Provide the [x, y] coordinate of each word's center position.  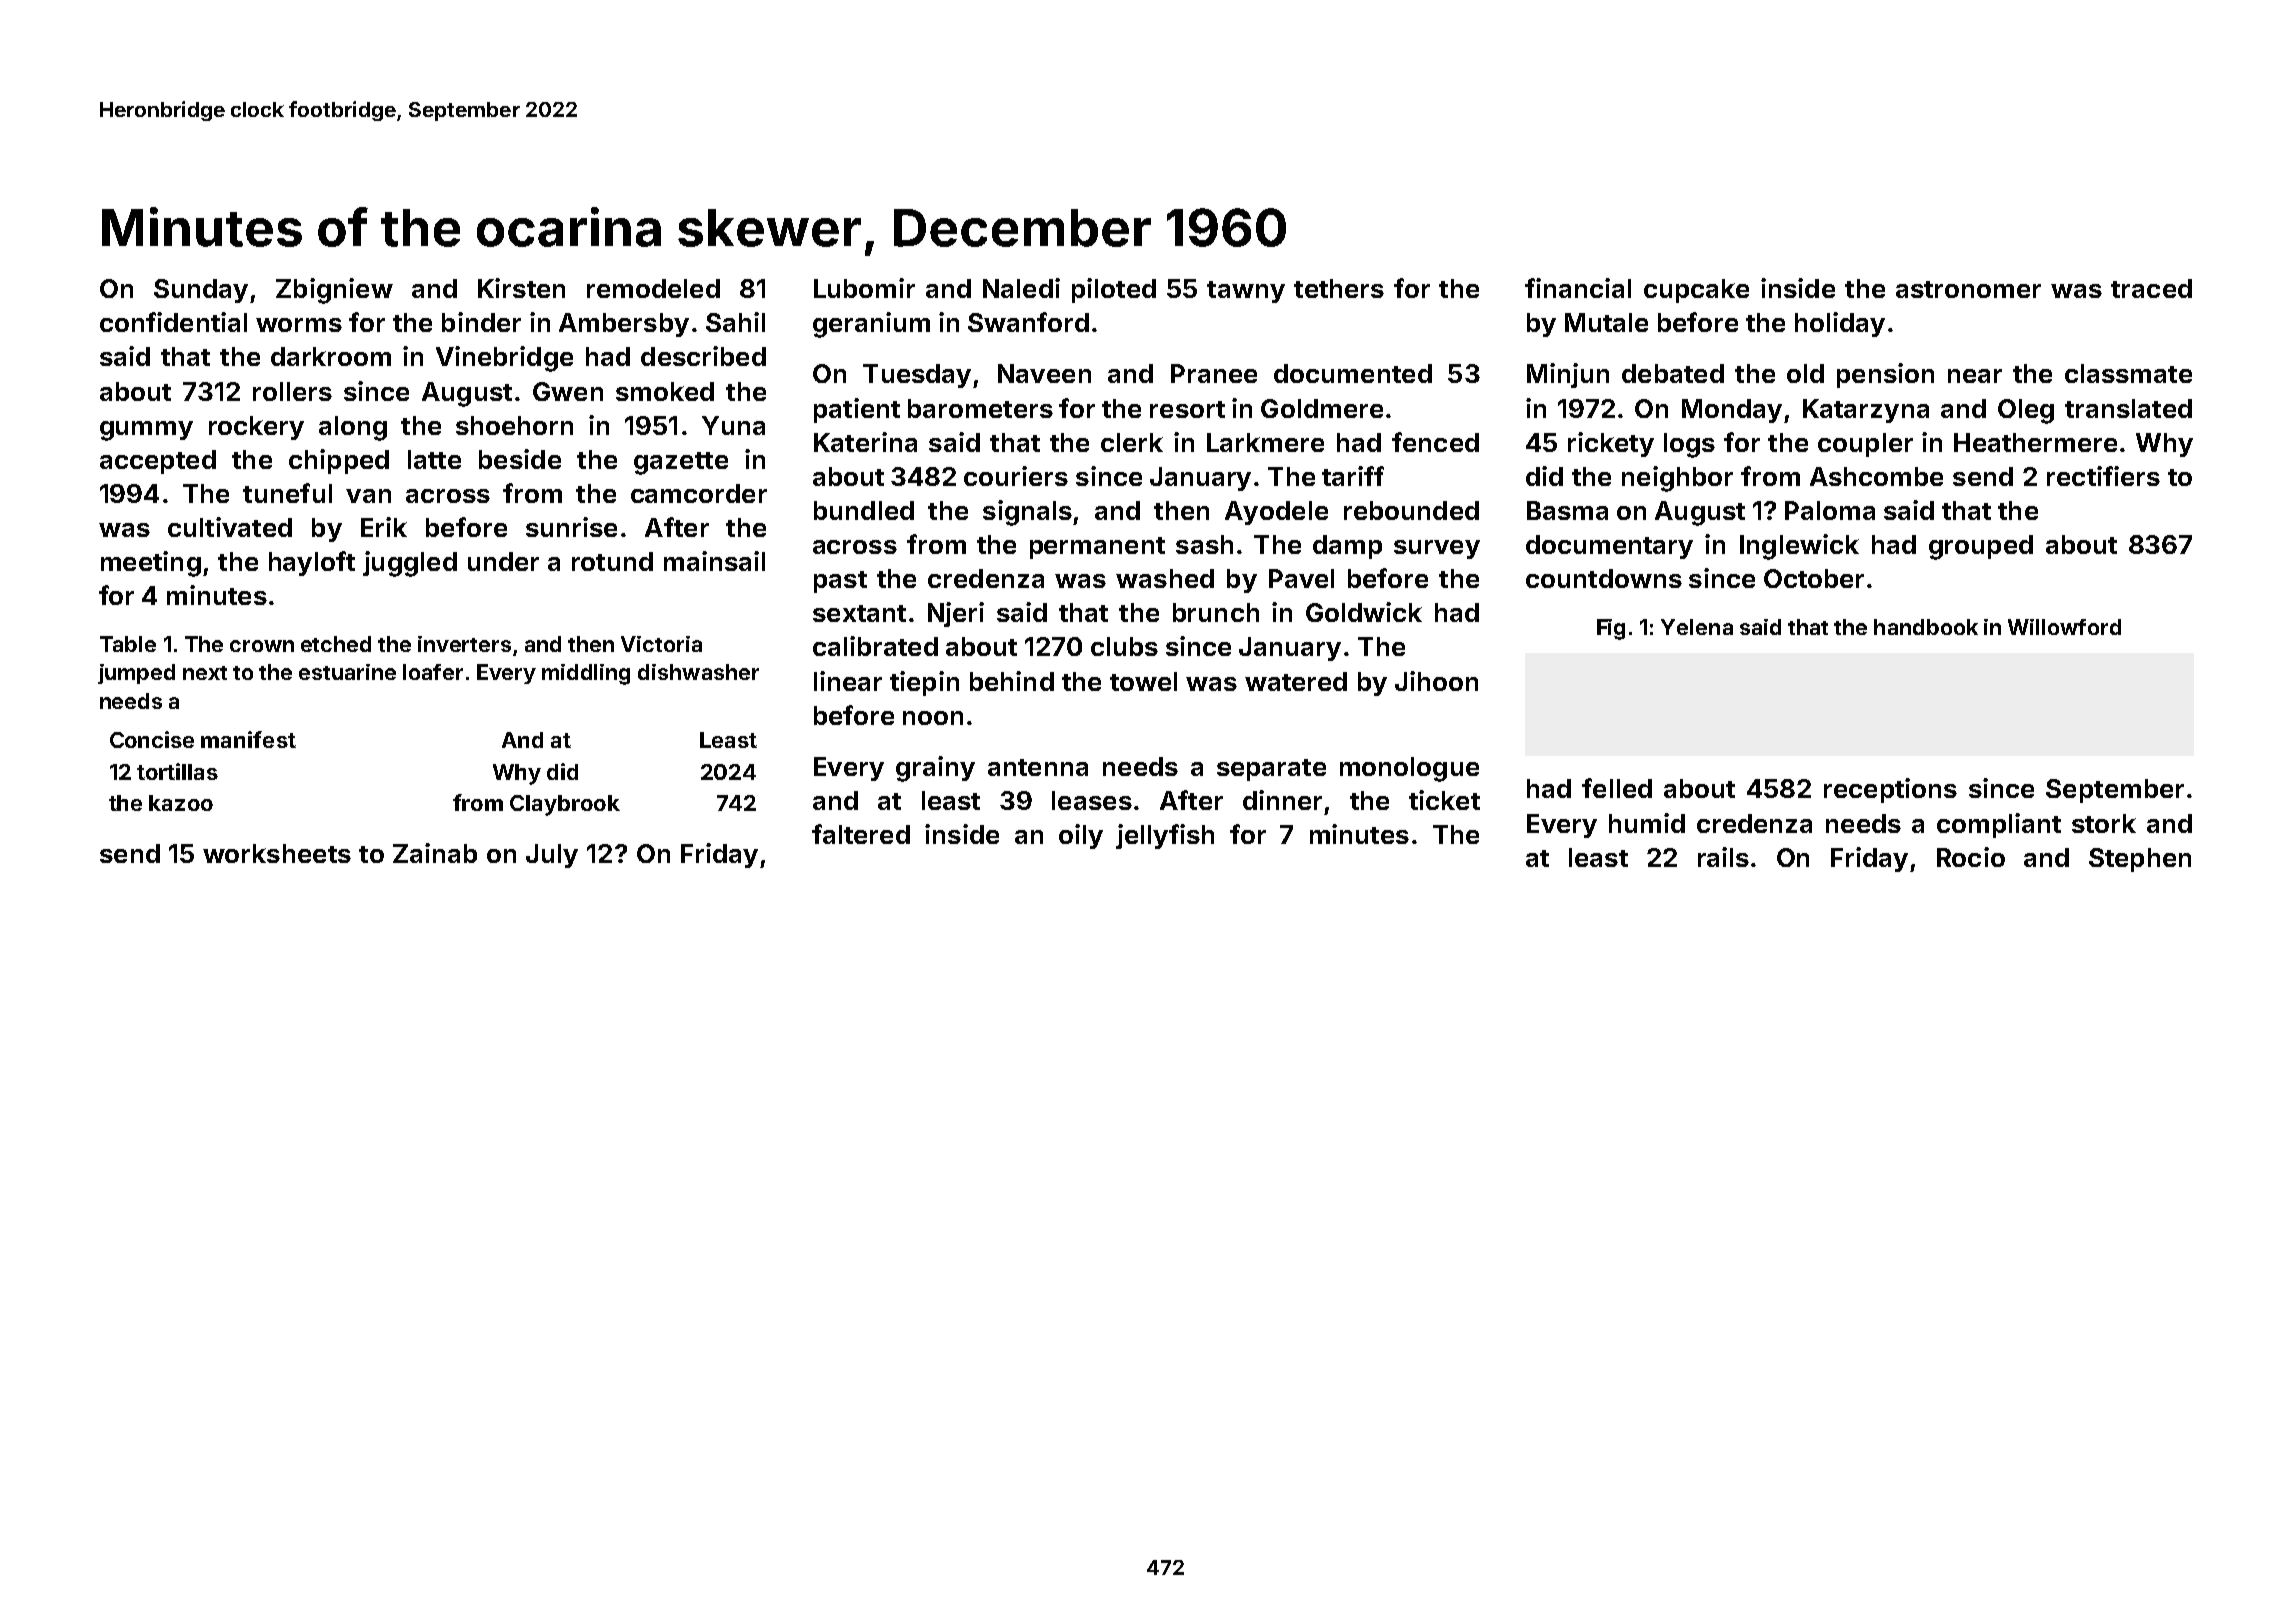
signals [1027, 513]
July [552, 856]
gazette [681, 463]
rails [1723, 857]
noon [933, 718]
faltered [861, 834]
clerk [1132, 442]
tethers [1339, 288]
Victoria [661, 644]
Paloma [1830, 510]
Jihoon [1436, 681]
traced [2151, 288]
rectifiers [2103, 476]
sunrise [571, 527]
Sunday [201, 291]
